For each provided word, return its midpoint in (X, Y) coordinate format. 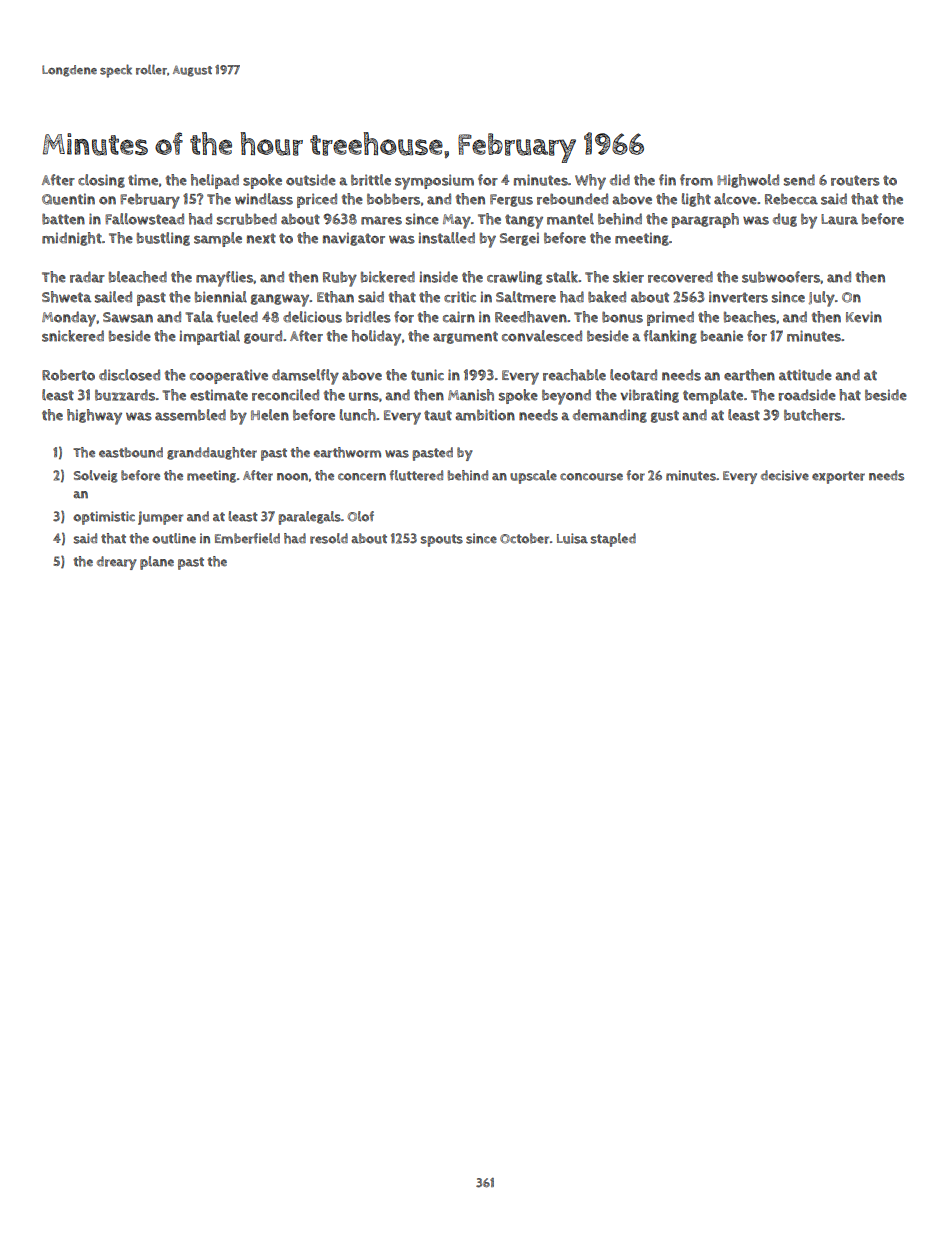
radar (87, 277)
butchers (812, 415)
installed (446, 238)
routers (855, 180)
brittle (371, 180)
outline (174, 538)
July (822, 299)
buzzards (125, 395)
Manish (471, 395)
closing (101, 181)
